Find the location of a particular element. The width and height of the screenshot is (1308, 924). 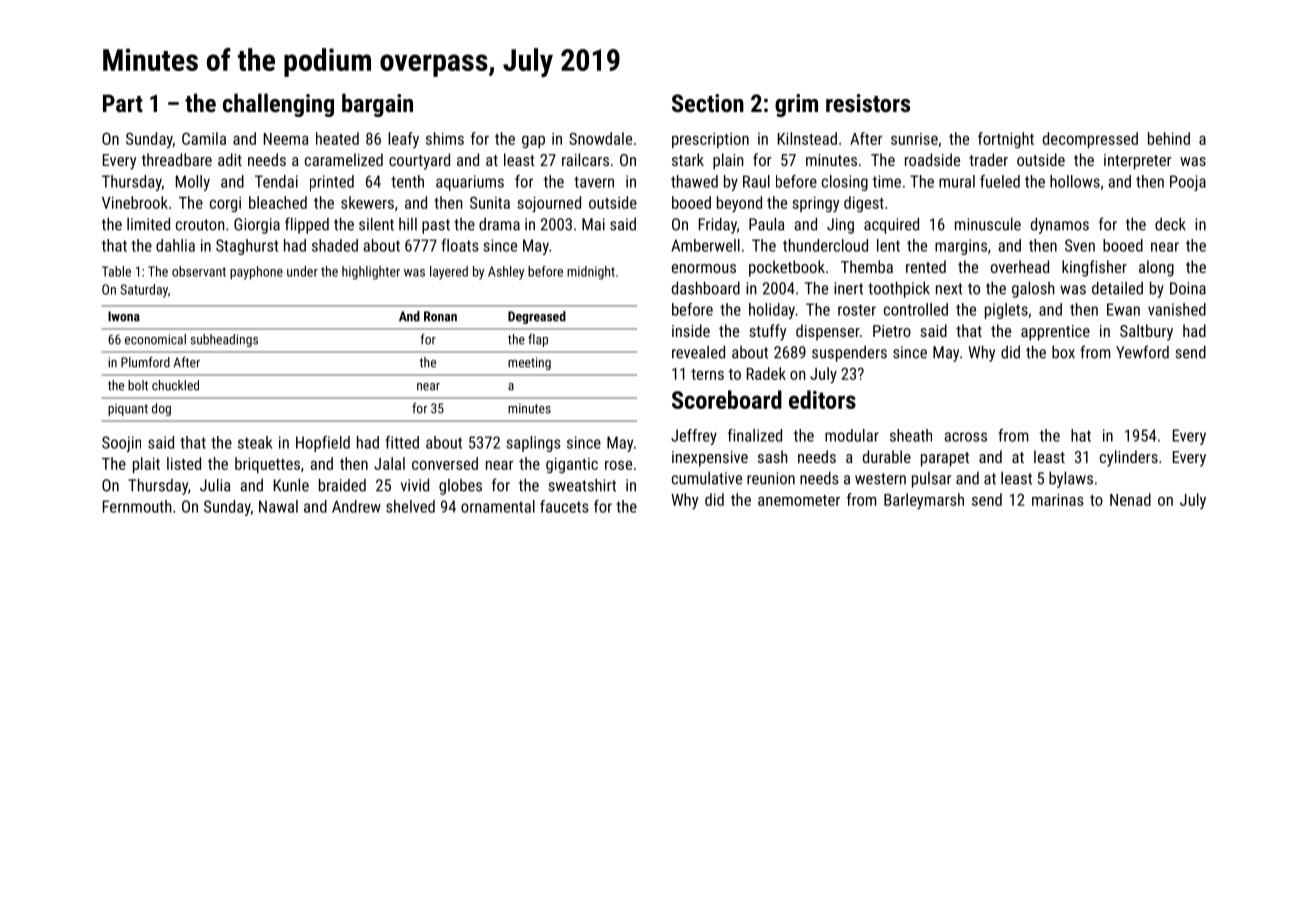

Sunita is located at coordinates (490, 202).
